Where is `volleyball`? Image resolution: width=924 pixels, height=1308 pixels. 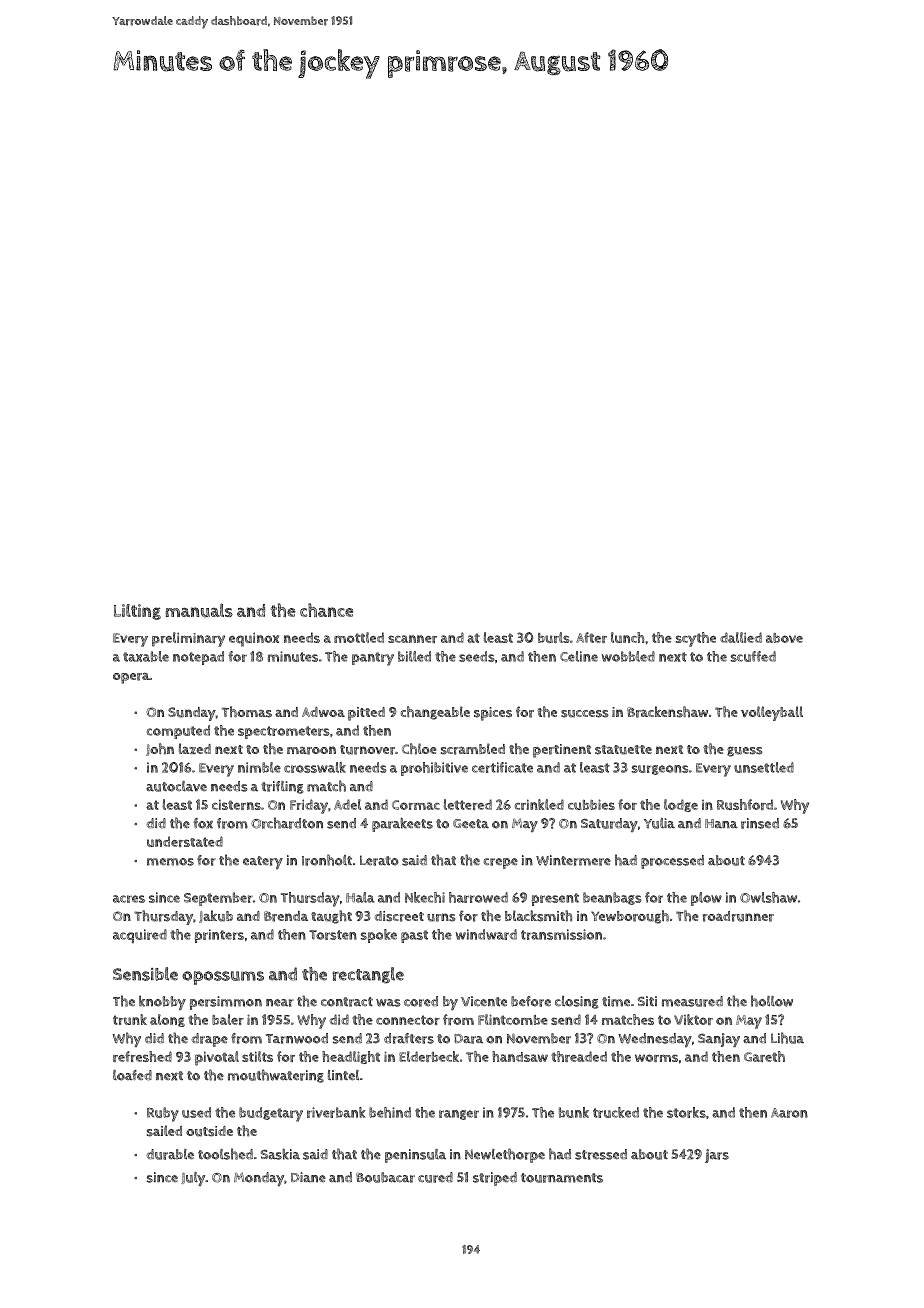
volleyball is located at coordinates (772, 713).
